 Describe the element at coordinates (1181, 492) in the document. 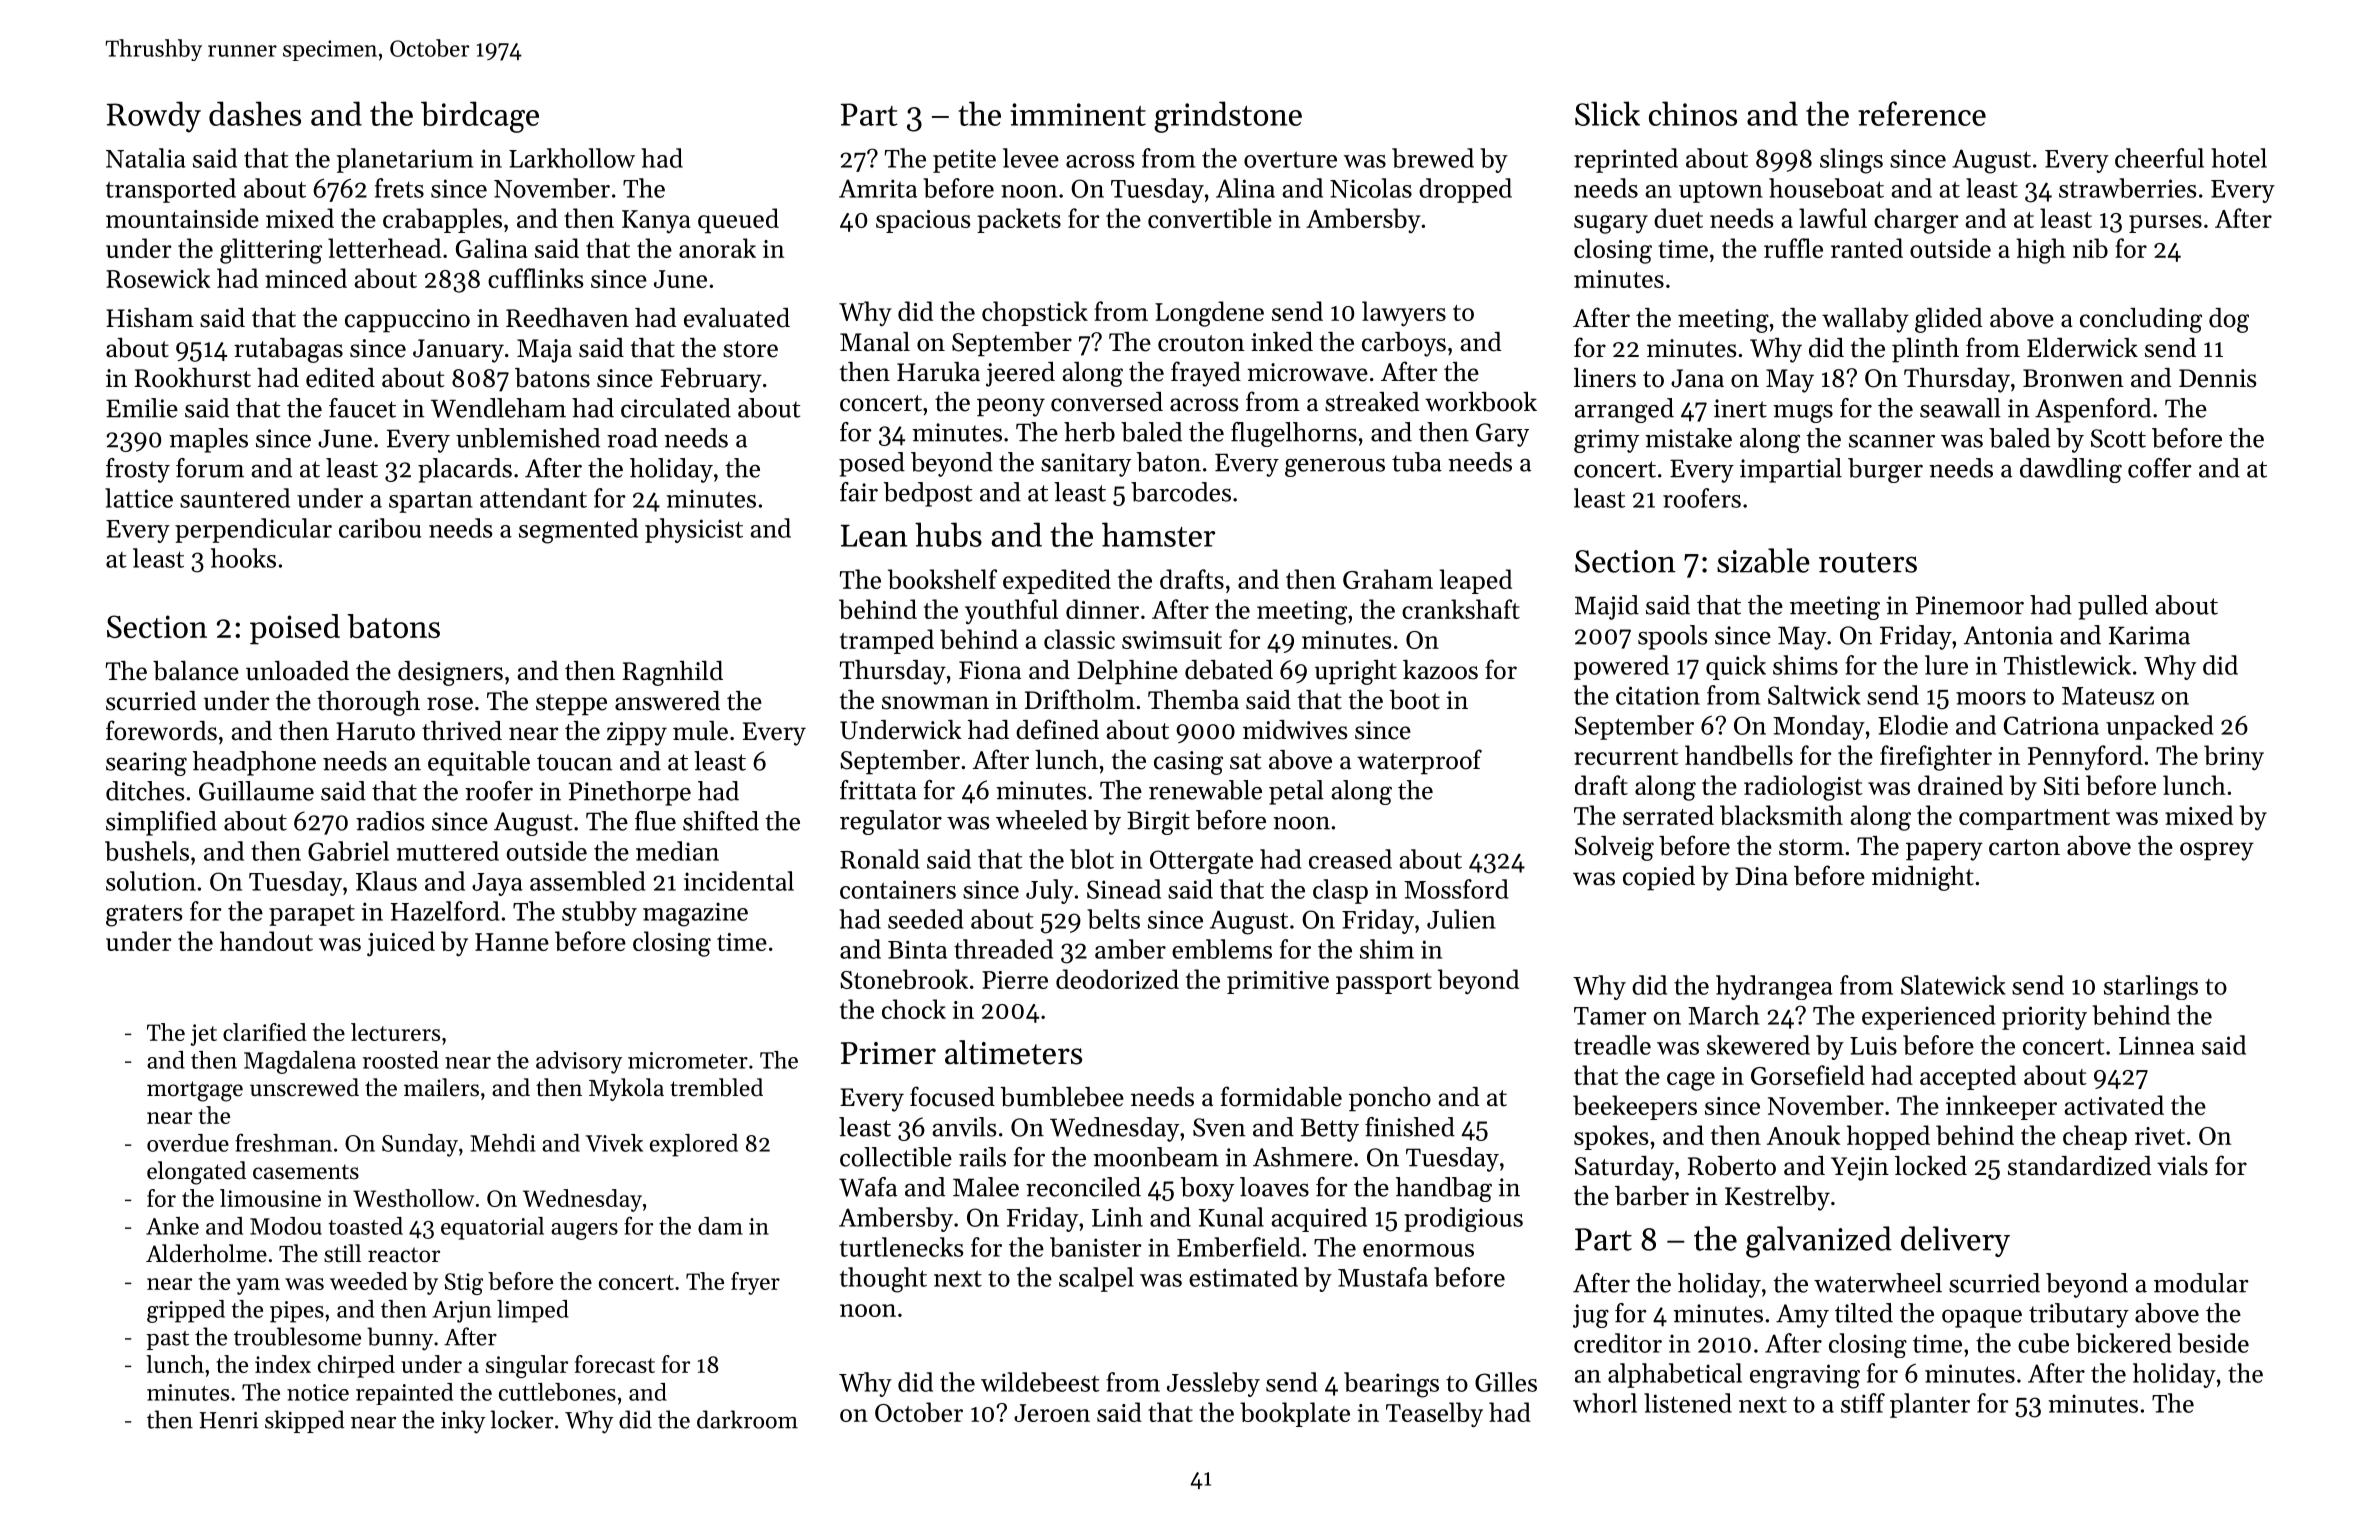

I see `barcodes` at that location.
